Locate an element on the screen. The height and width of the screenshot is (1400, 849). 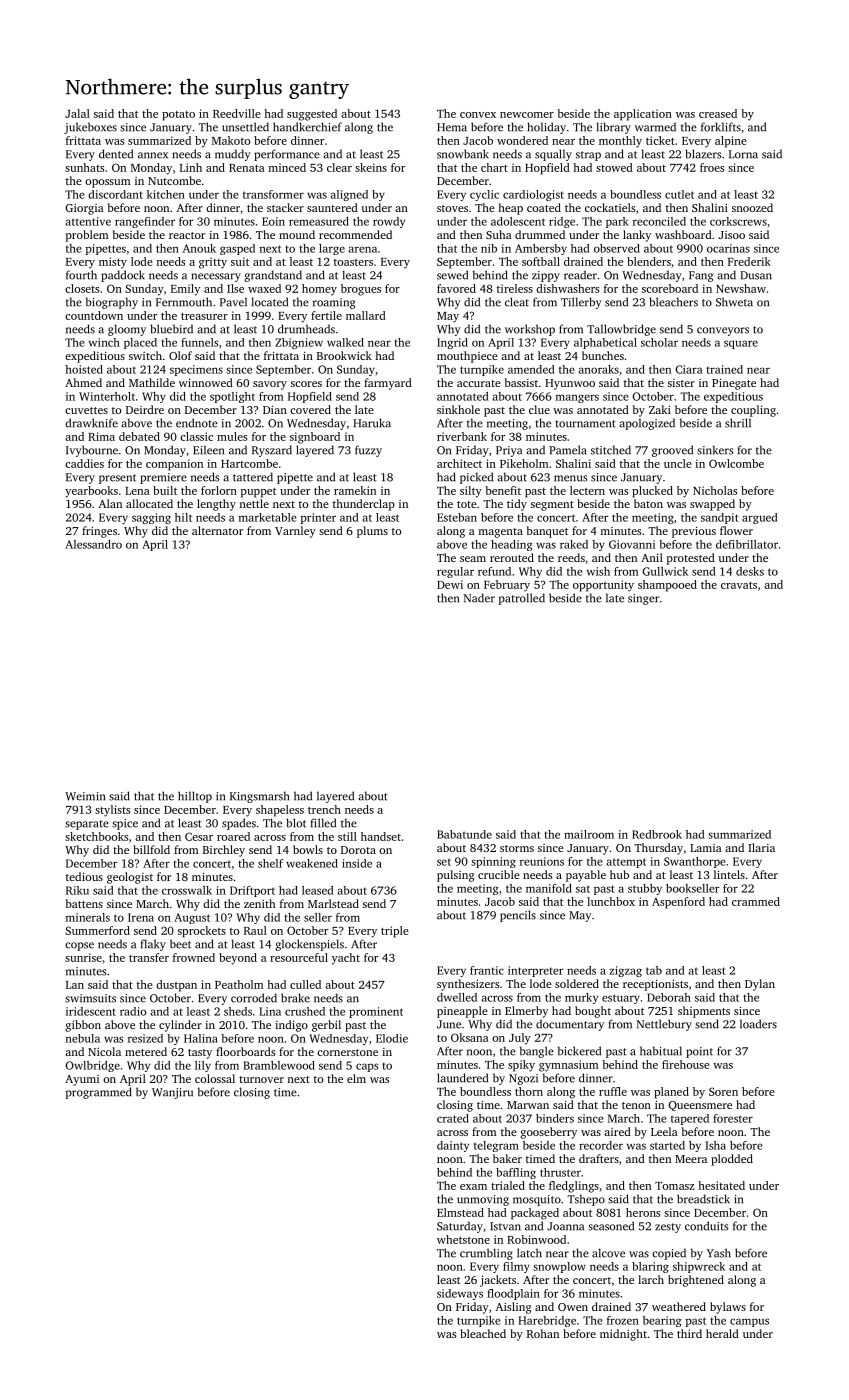
hilltop is located at coordinates (195, 797).
